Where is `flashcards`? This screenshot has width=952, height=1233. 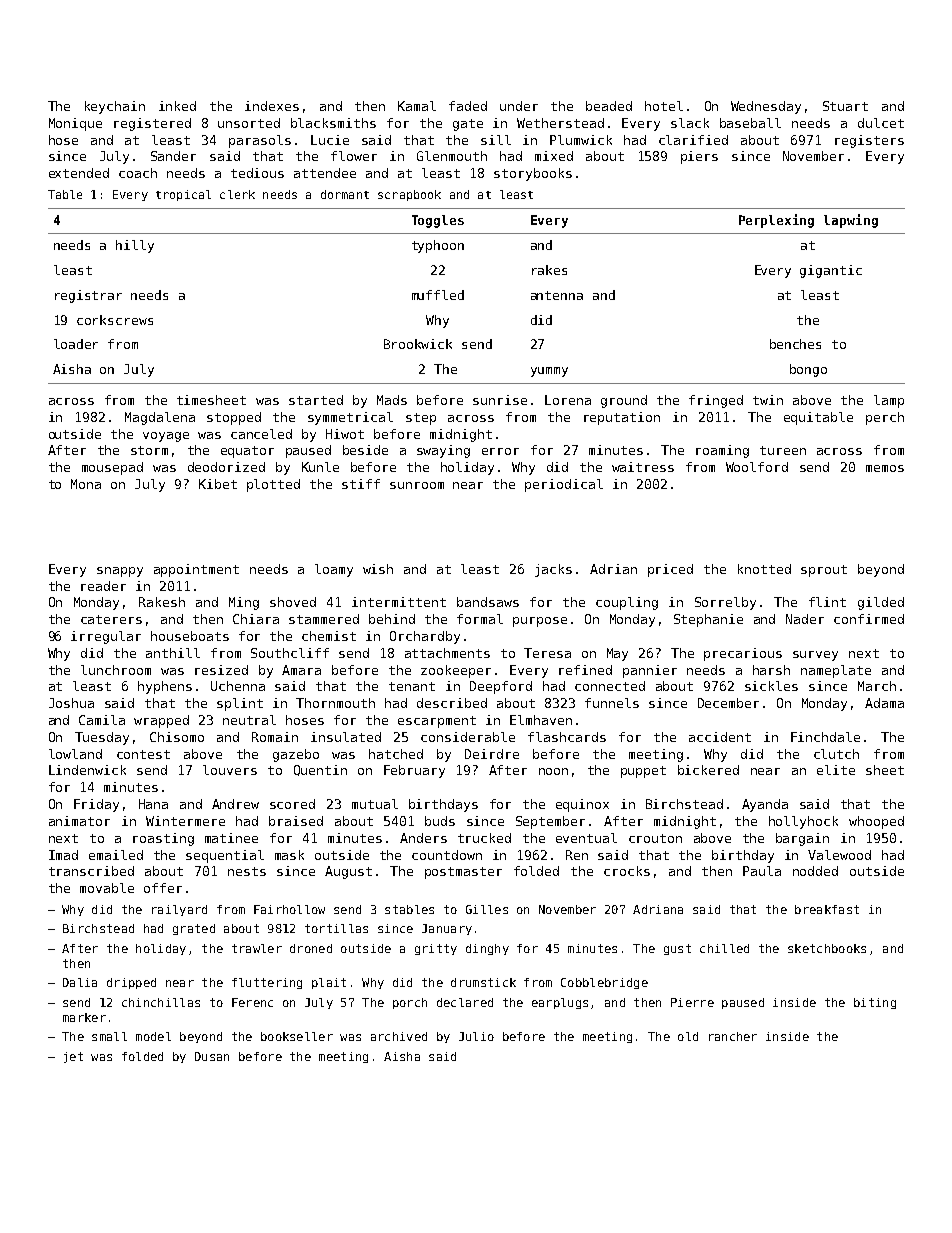 flashcards is located at coordinates (567, 737).
